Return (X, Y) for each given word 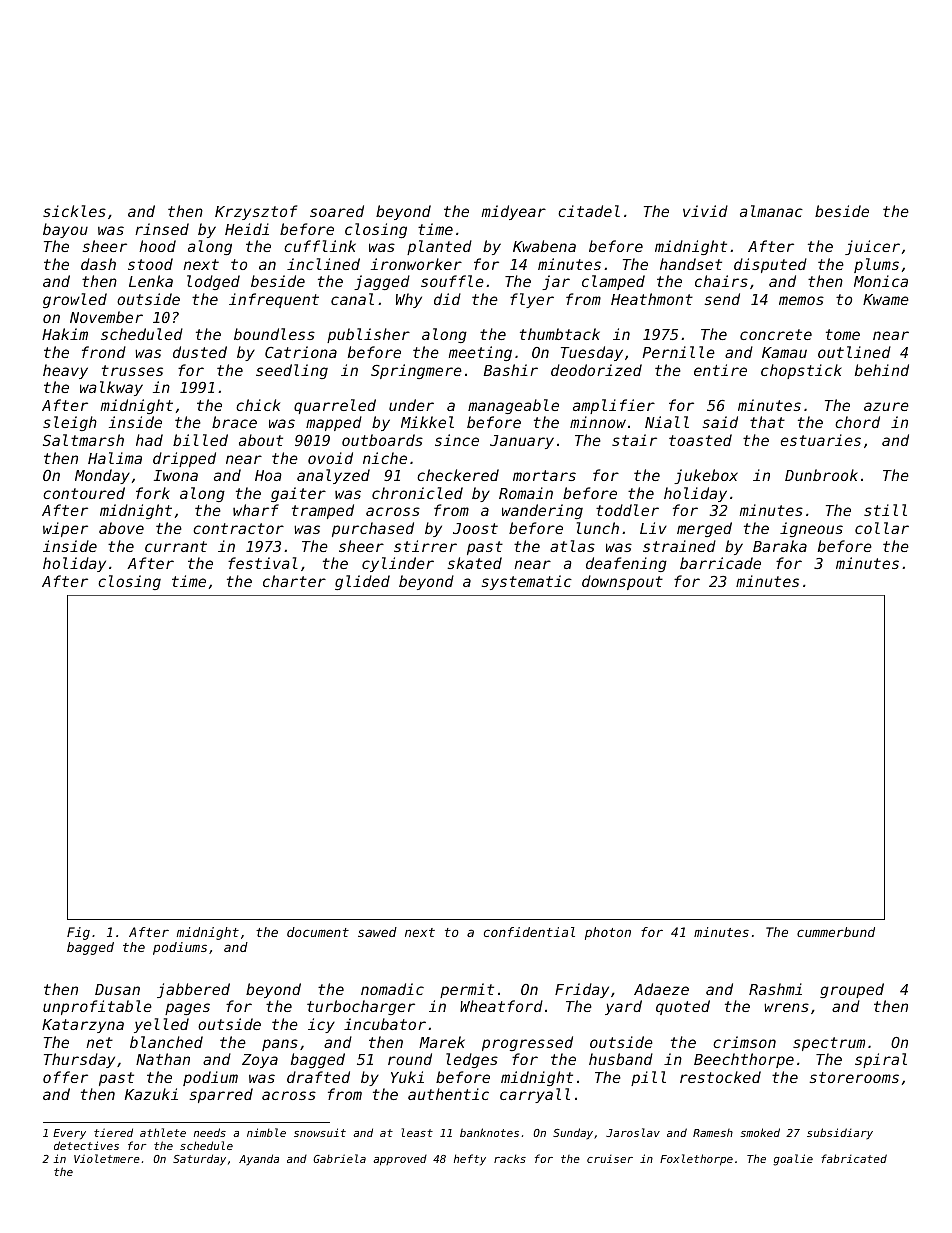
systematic (526, 582)
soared (337, 211)
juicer (872, 247)
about (261, 440)
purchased (373, 529)
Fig (78, 933)
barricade (720, 563)
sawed (377, 932)
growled (75, 300)
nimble (266, 1132)
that (767, 422)
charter (294, 581)
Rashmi (775, 989)
